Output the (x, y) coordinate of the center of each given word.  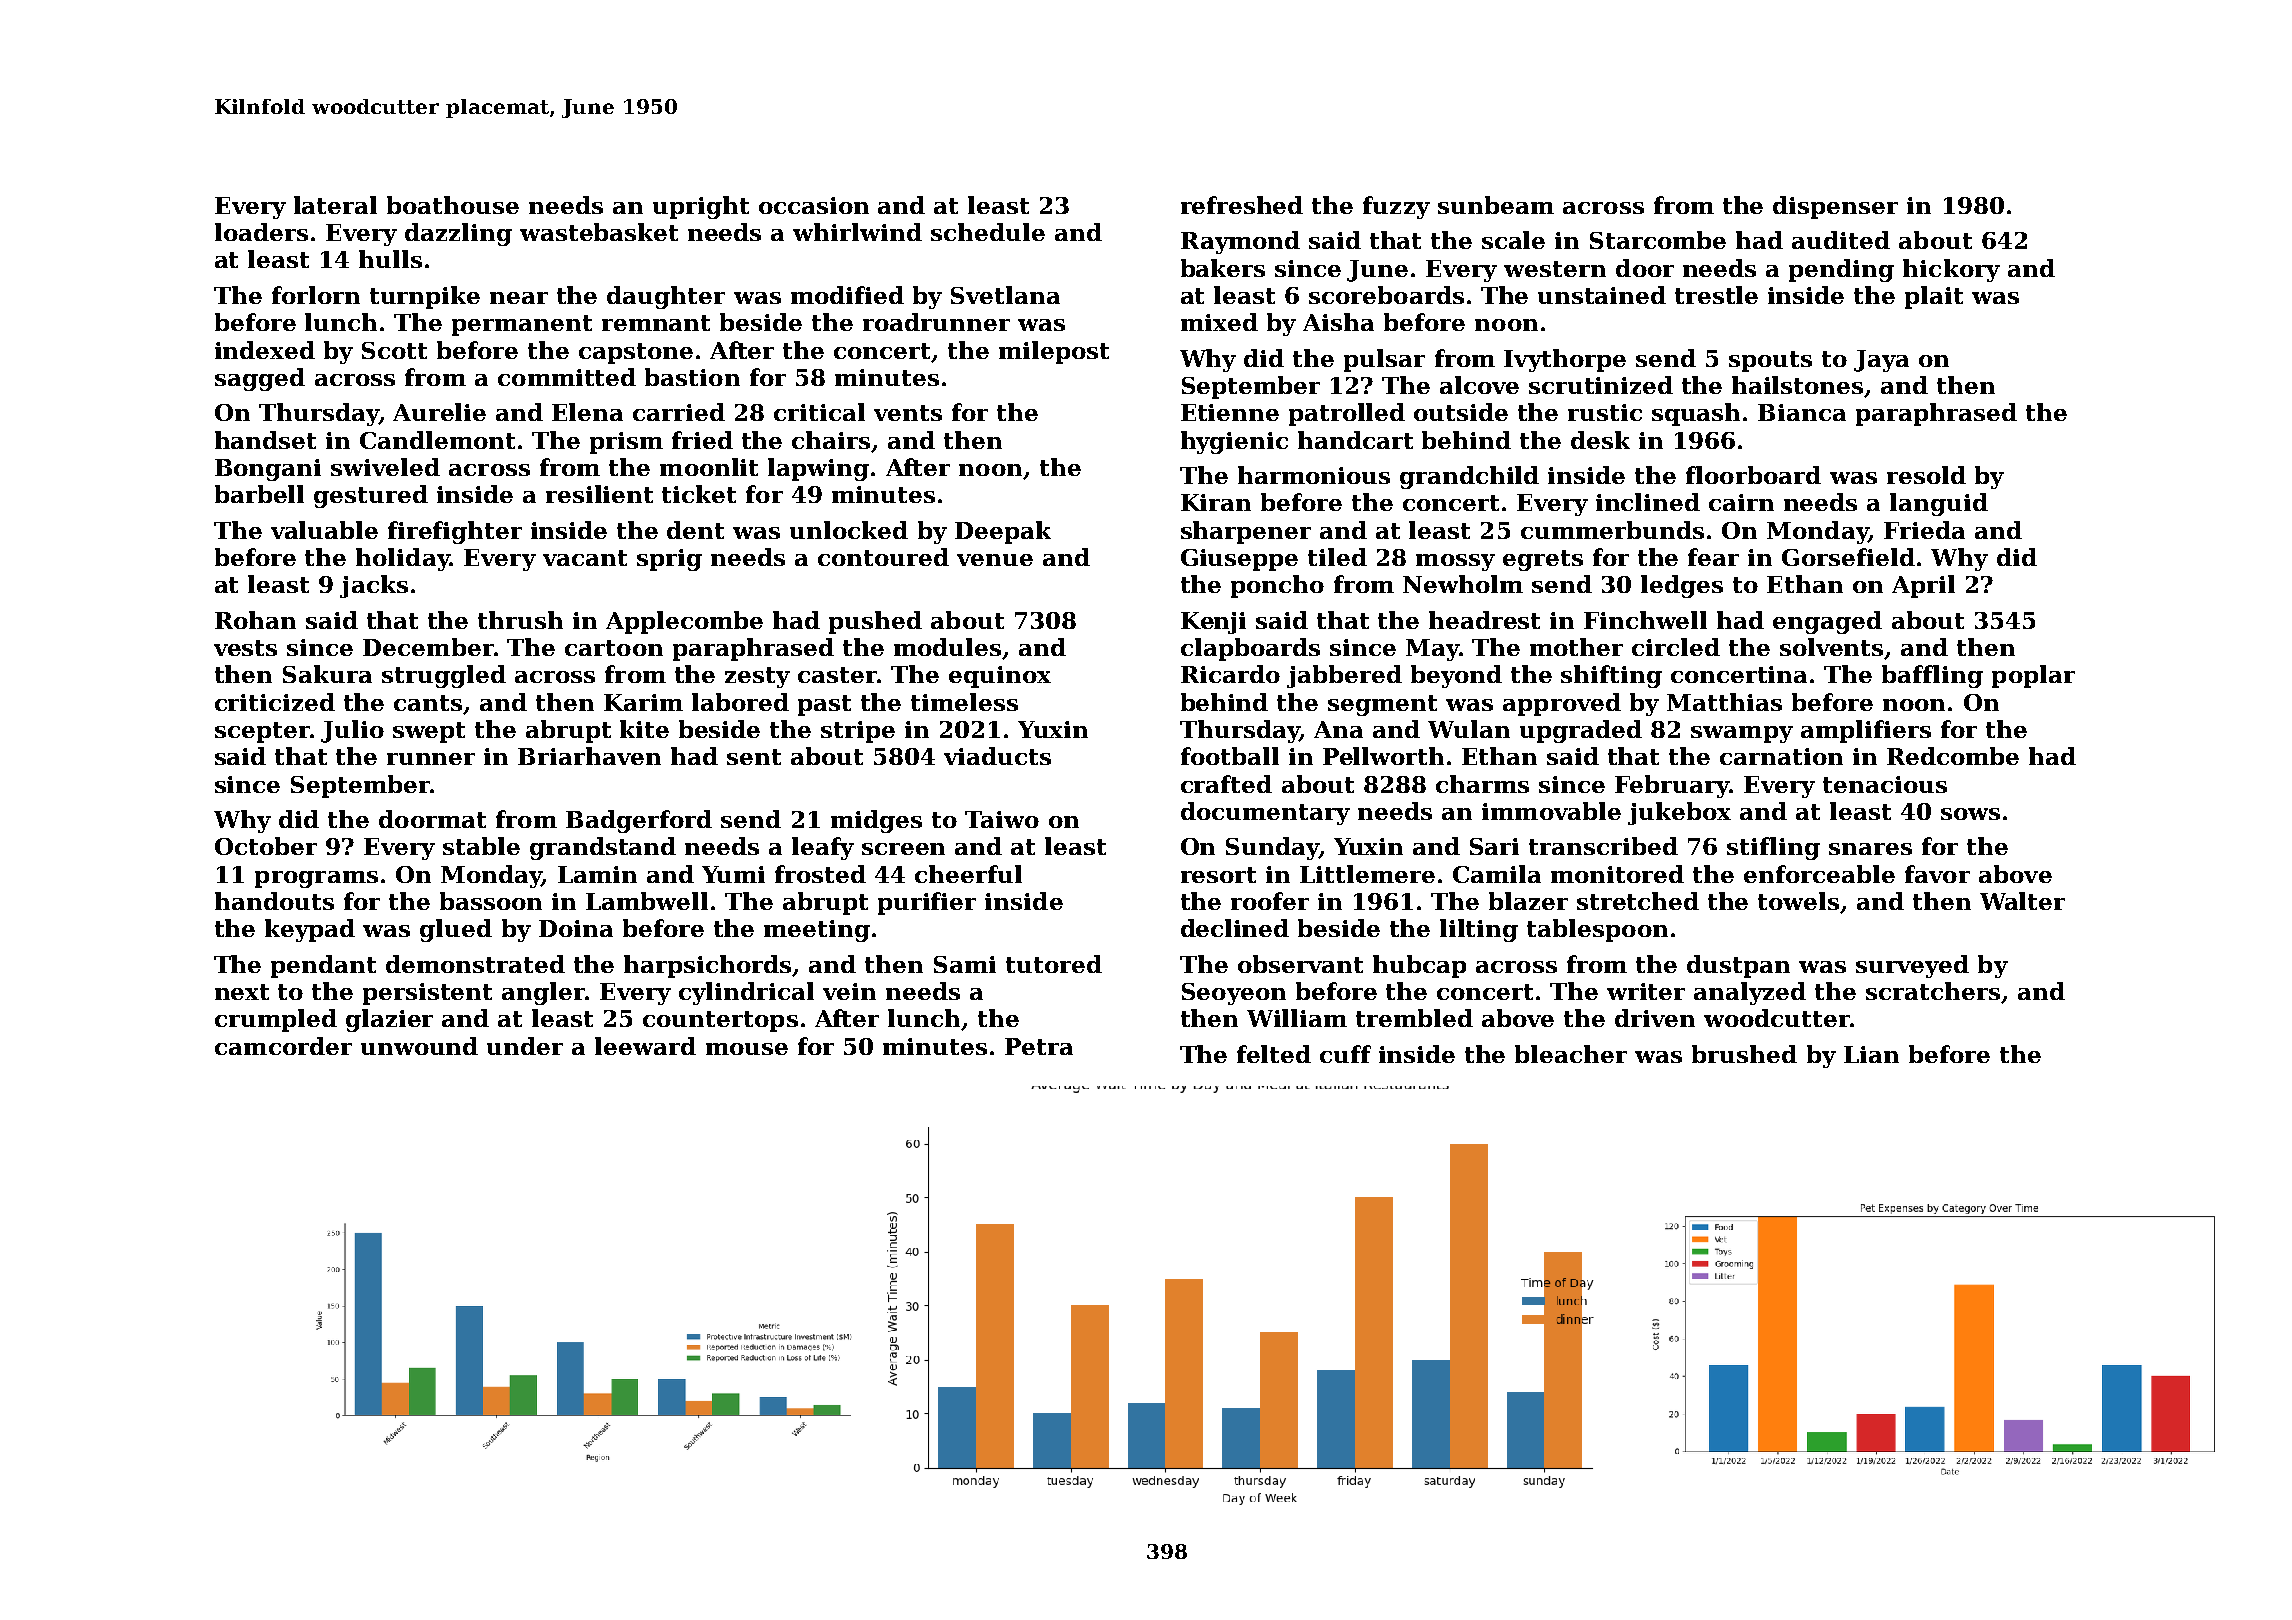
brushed (1744, 1054)
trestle (1716, 295)
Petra (1039, 1046)
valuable (324, 530)
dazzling (458, 234)
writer (1646, 991)
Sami (965, 964)
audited (1841, 240)
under (525, 1046)
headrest (1484, 620)
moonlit (709, 467)
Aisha (1338, 322)
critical (819, 412)
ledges (1682, 586)
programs (316, 879)
